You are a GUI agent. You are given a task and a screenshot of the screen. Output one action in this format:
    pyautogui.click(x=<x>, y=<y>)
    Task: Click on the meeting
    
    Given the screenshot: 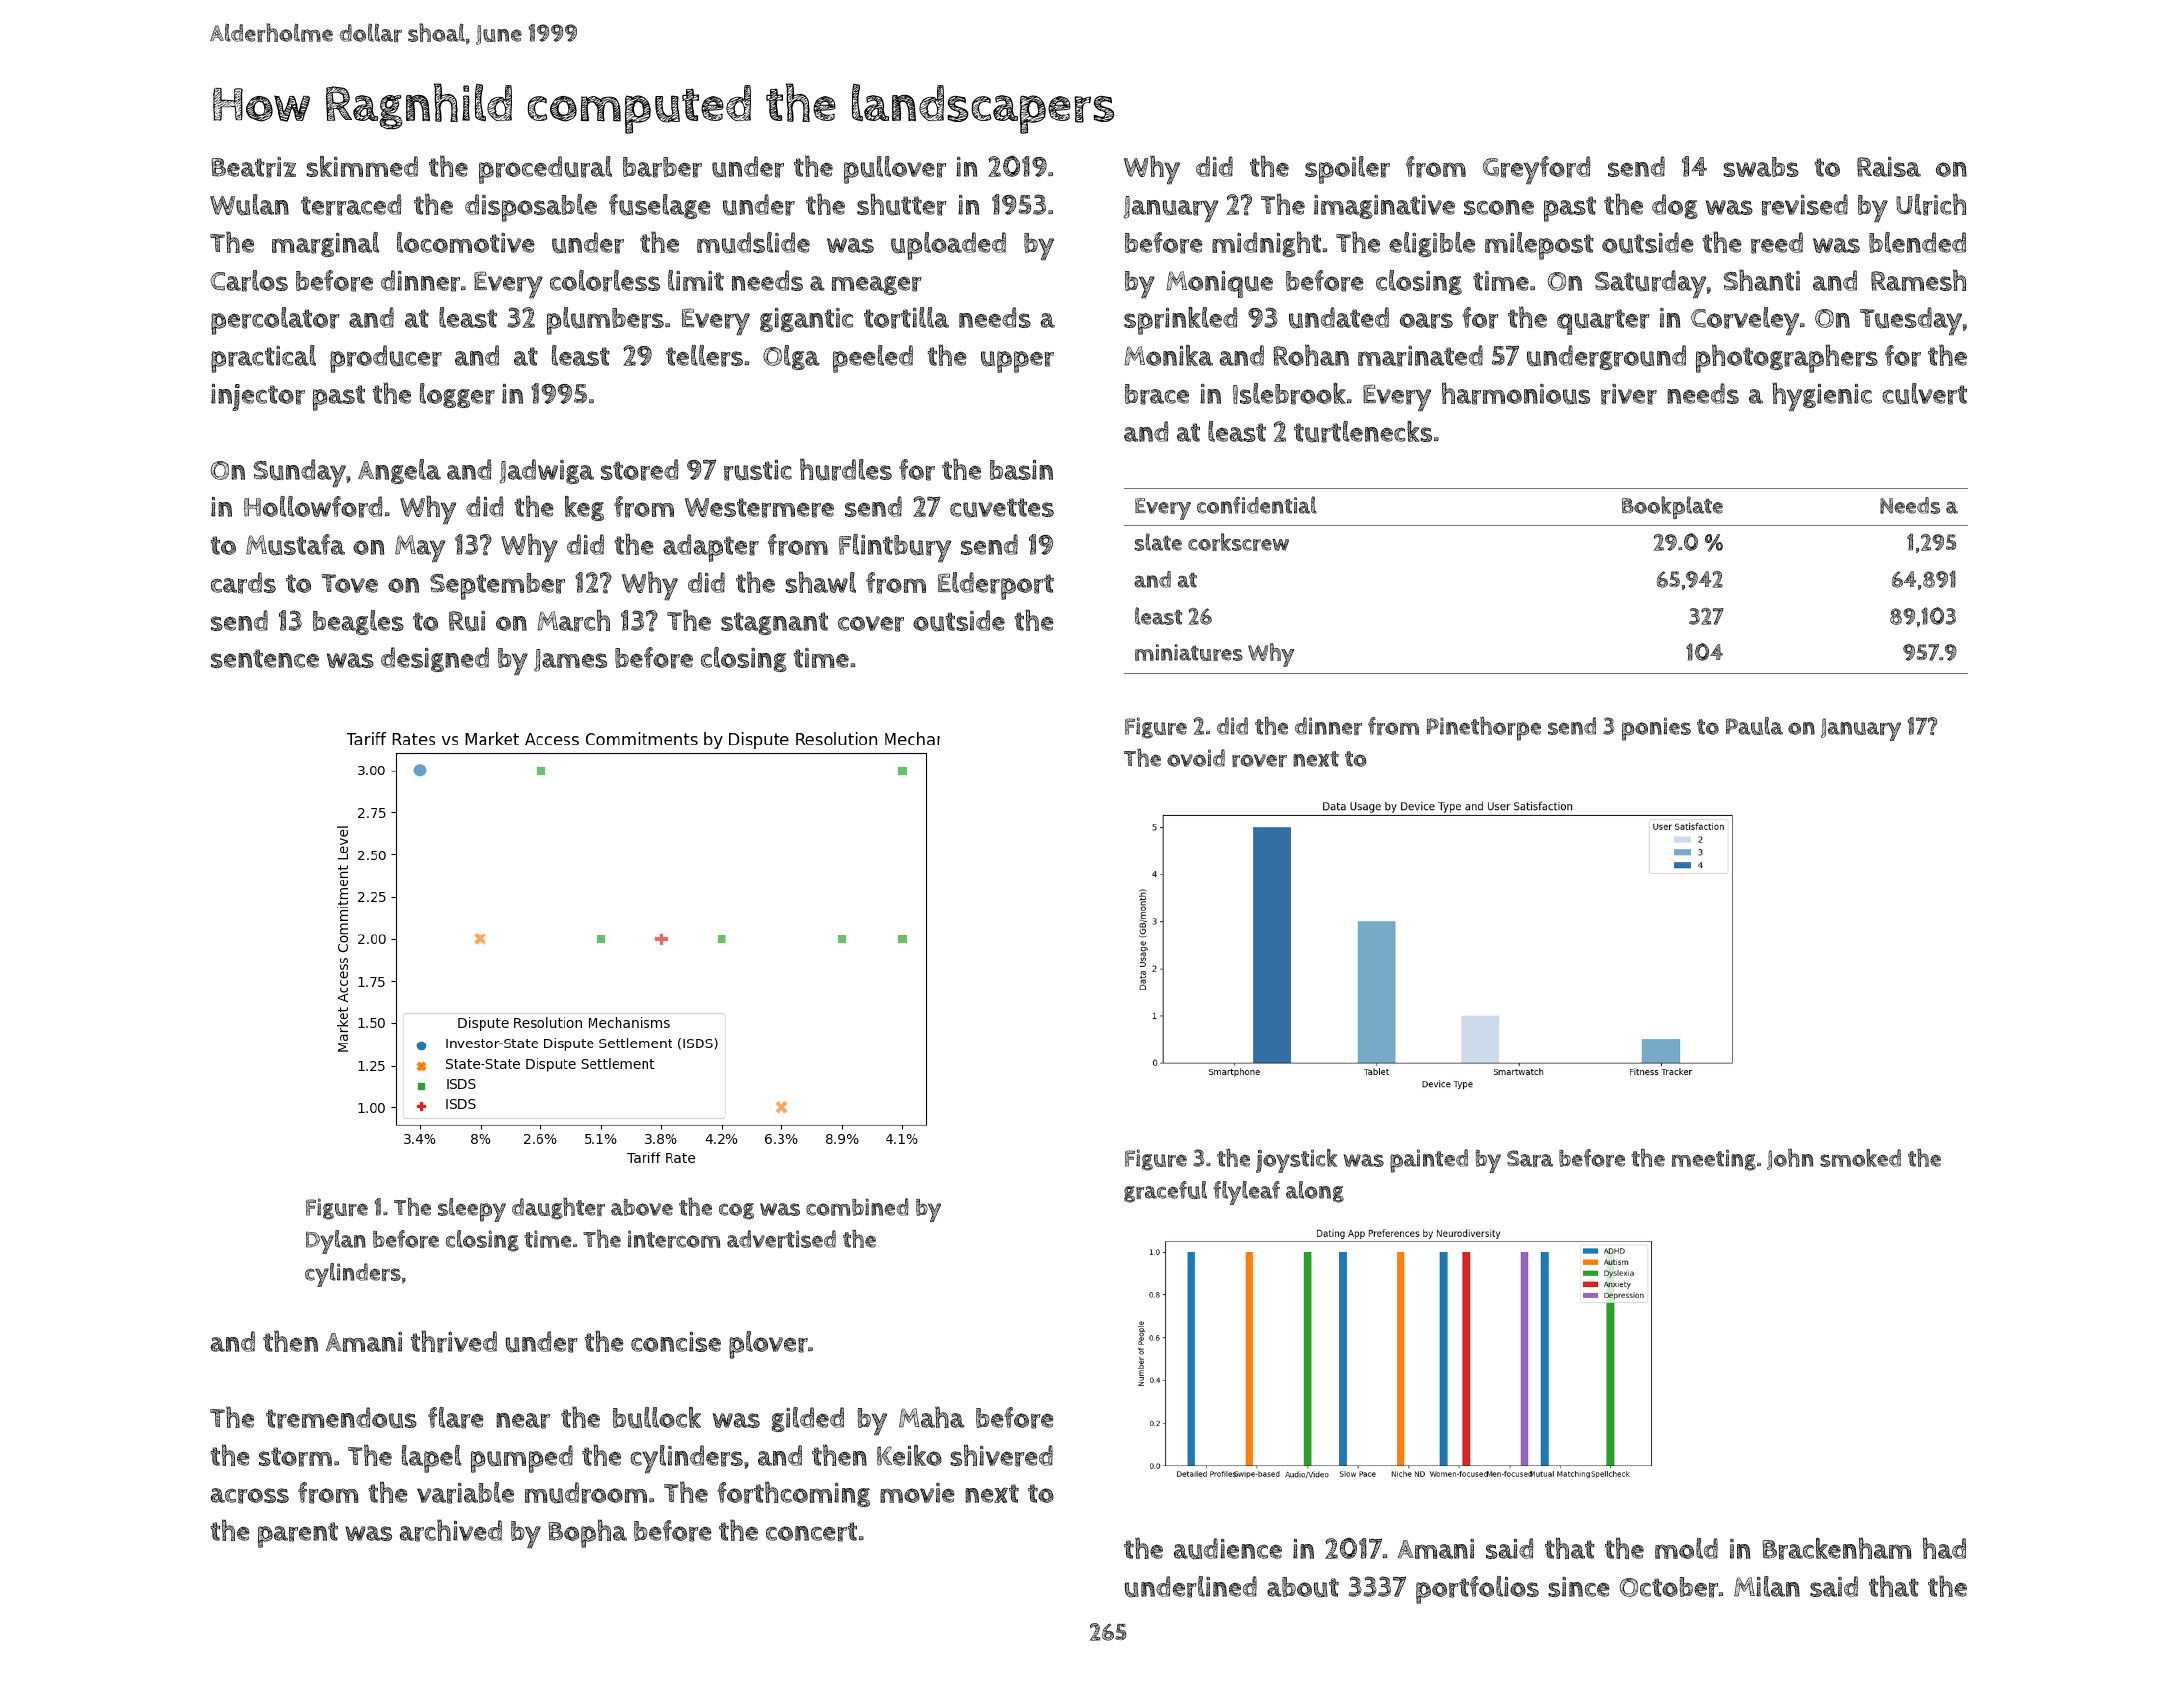 What is the action you would take?
    pyautogui.click(x=1714, y=1160)
